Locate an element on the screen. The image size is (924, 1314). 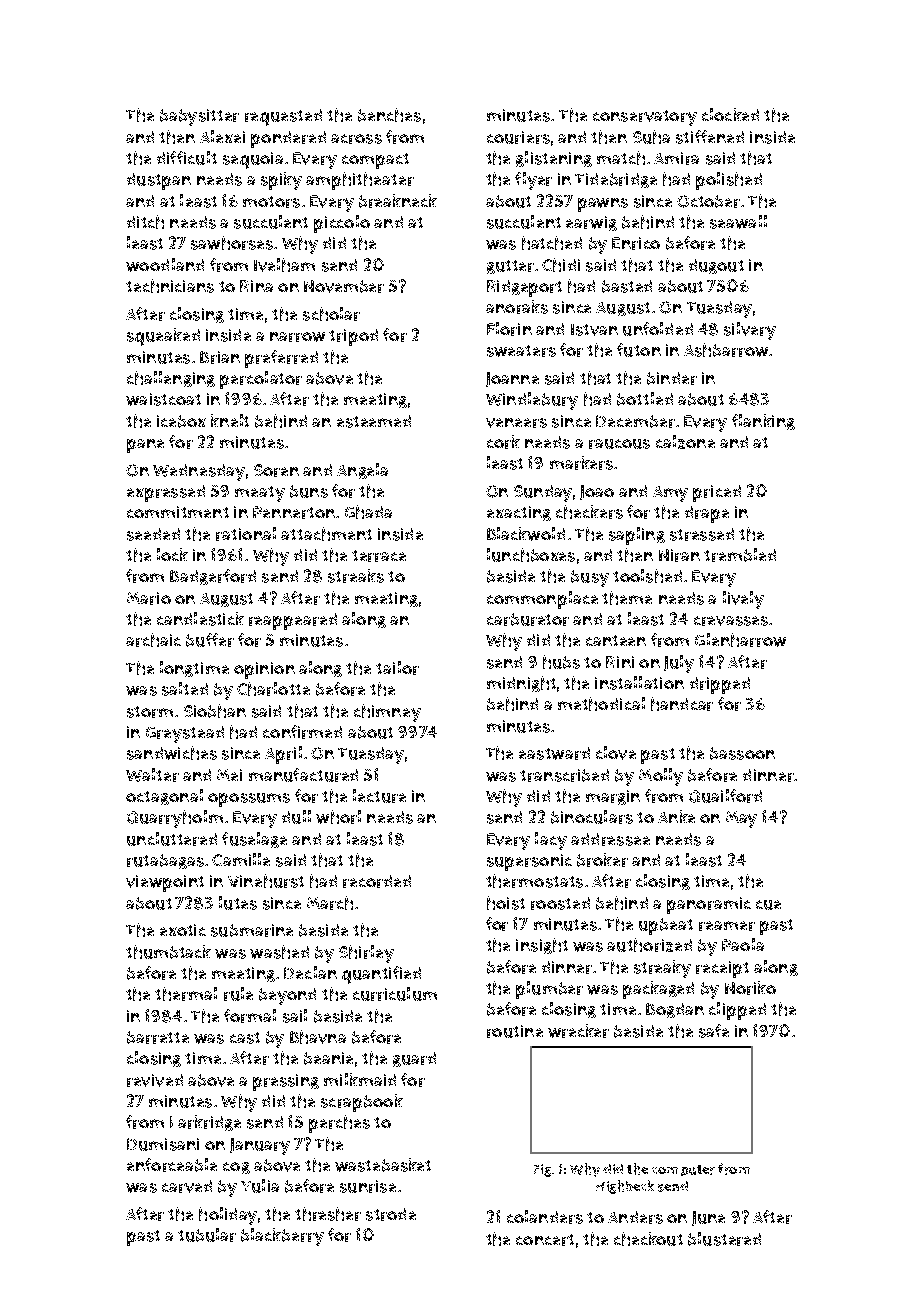
exotic is located at coordinates (183, 930).
